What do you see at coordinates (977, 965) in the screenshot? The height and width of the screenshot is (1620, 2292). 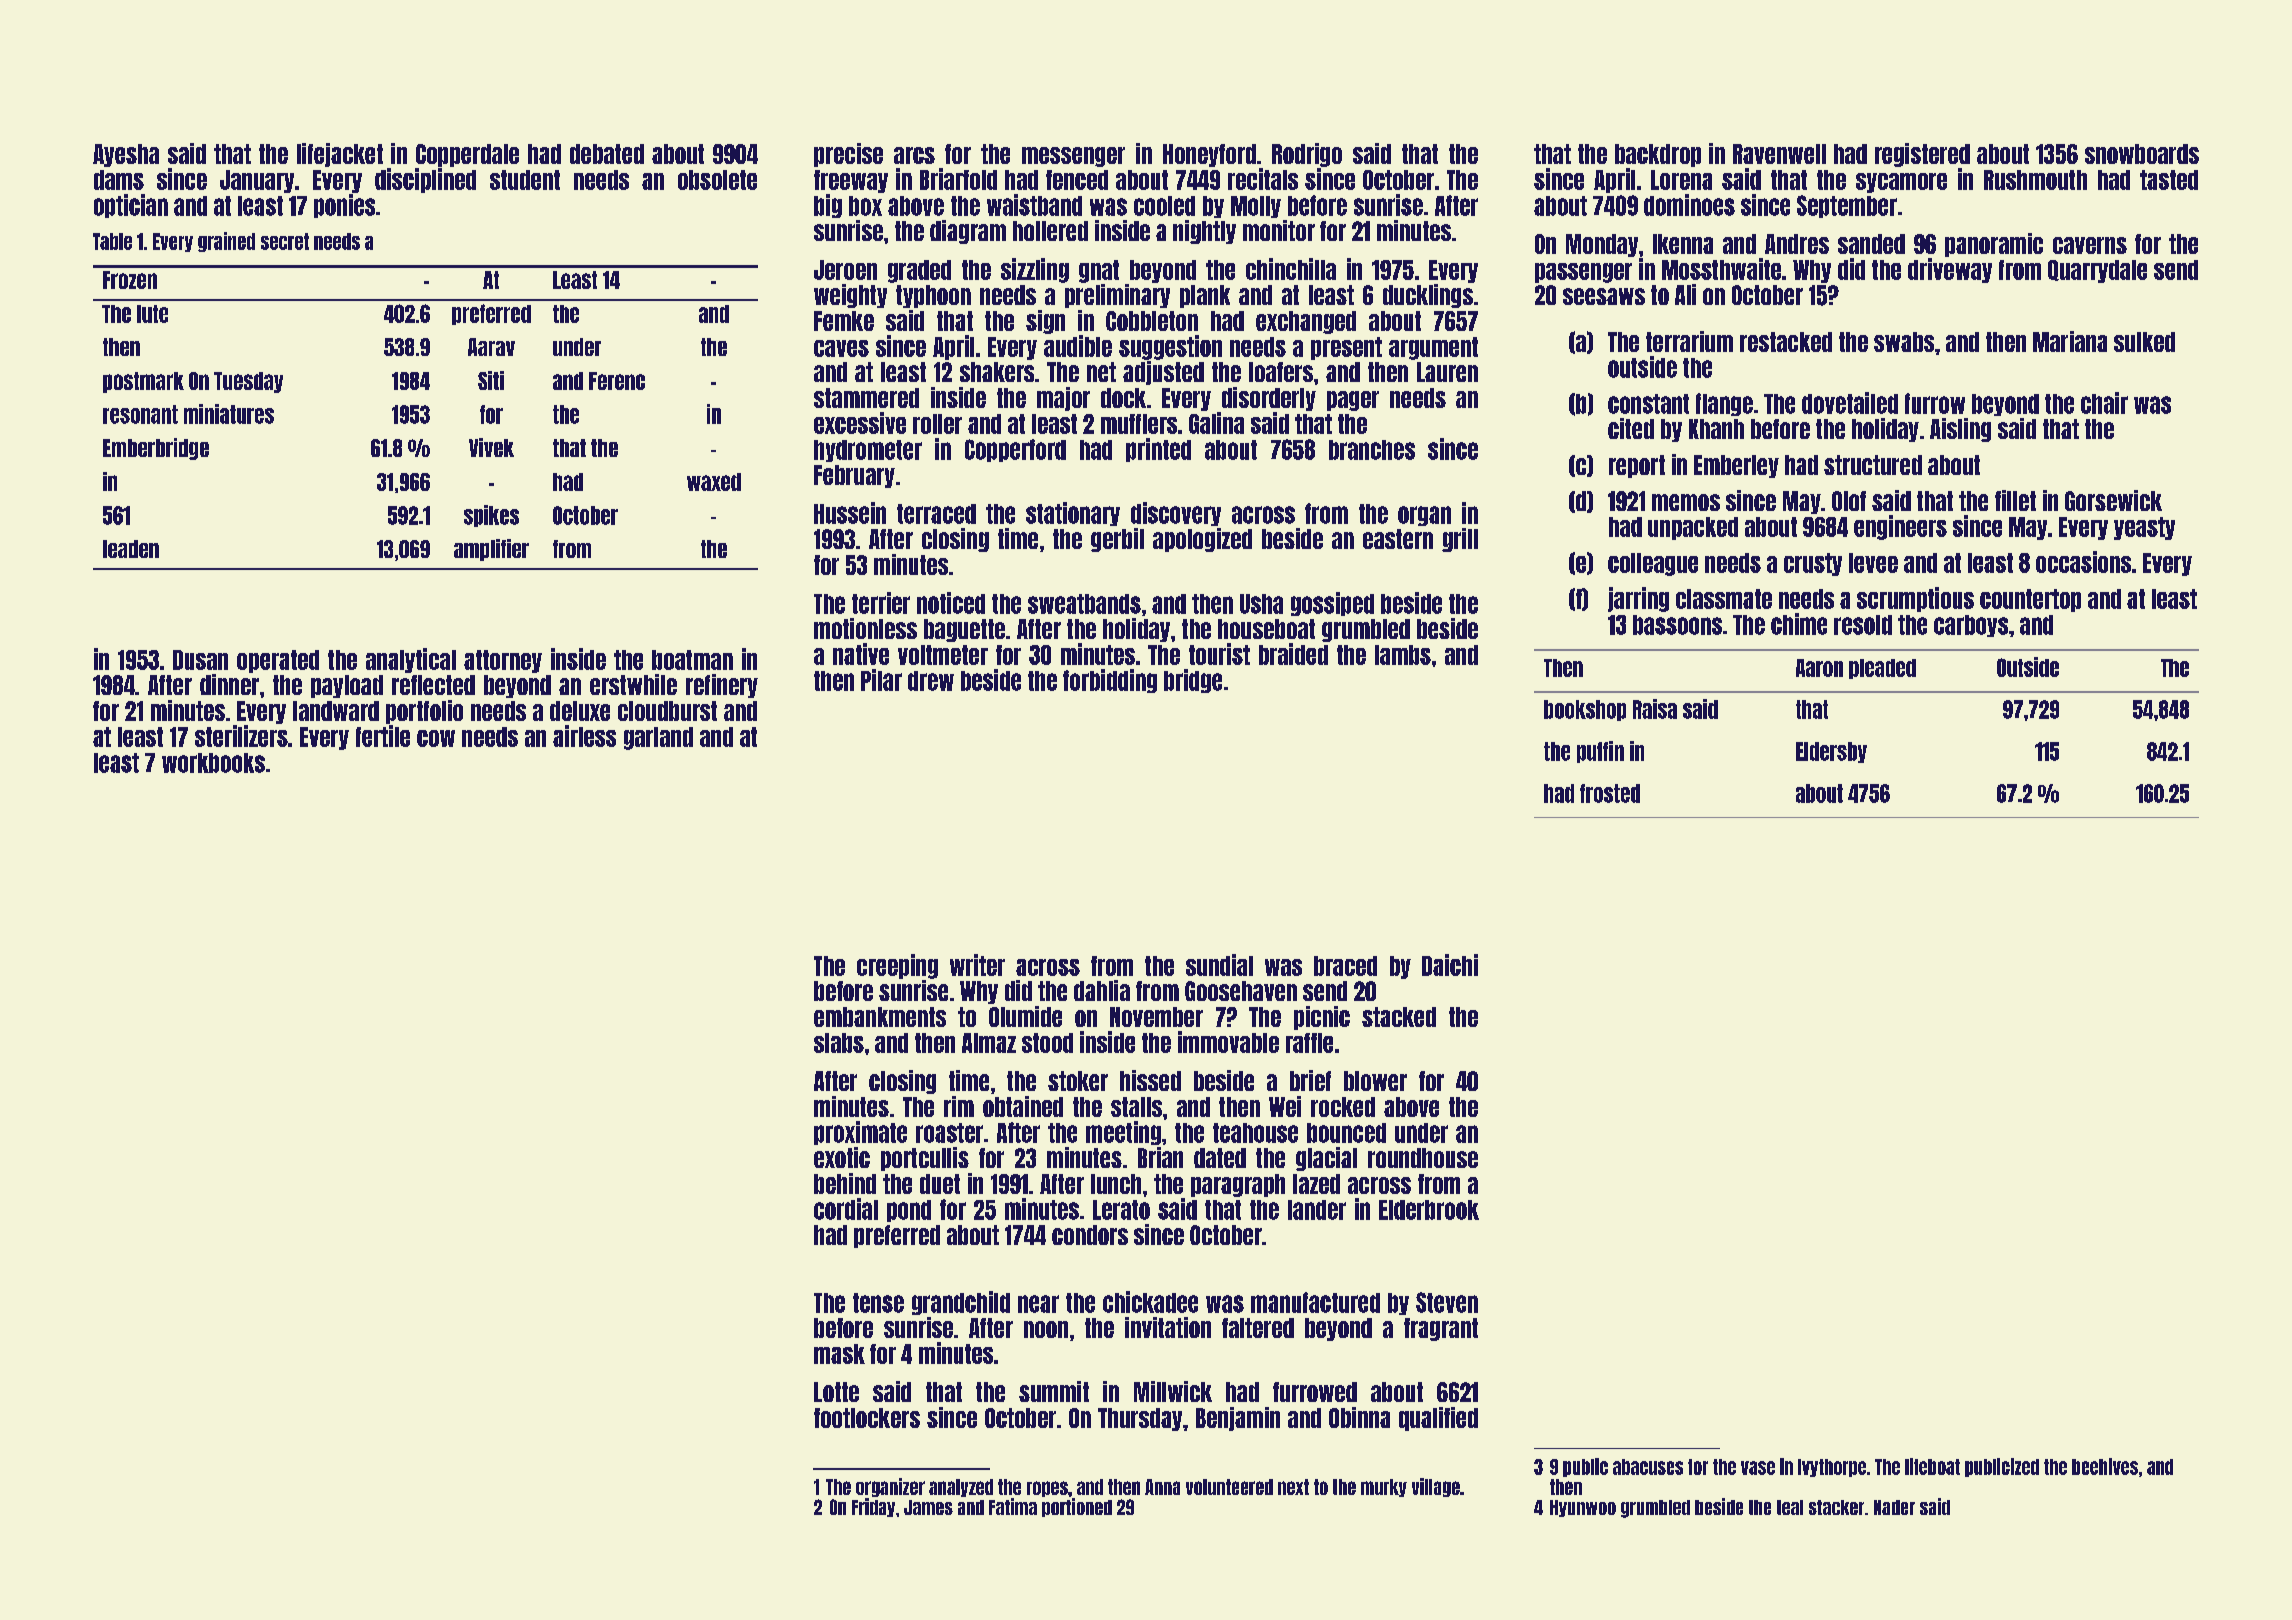 I see `writer` at bounding box center [977, 965].
